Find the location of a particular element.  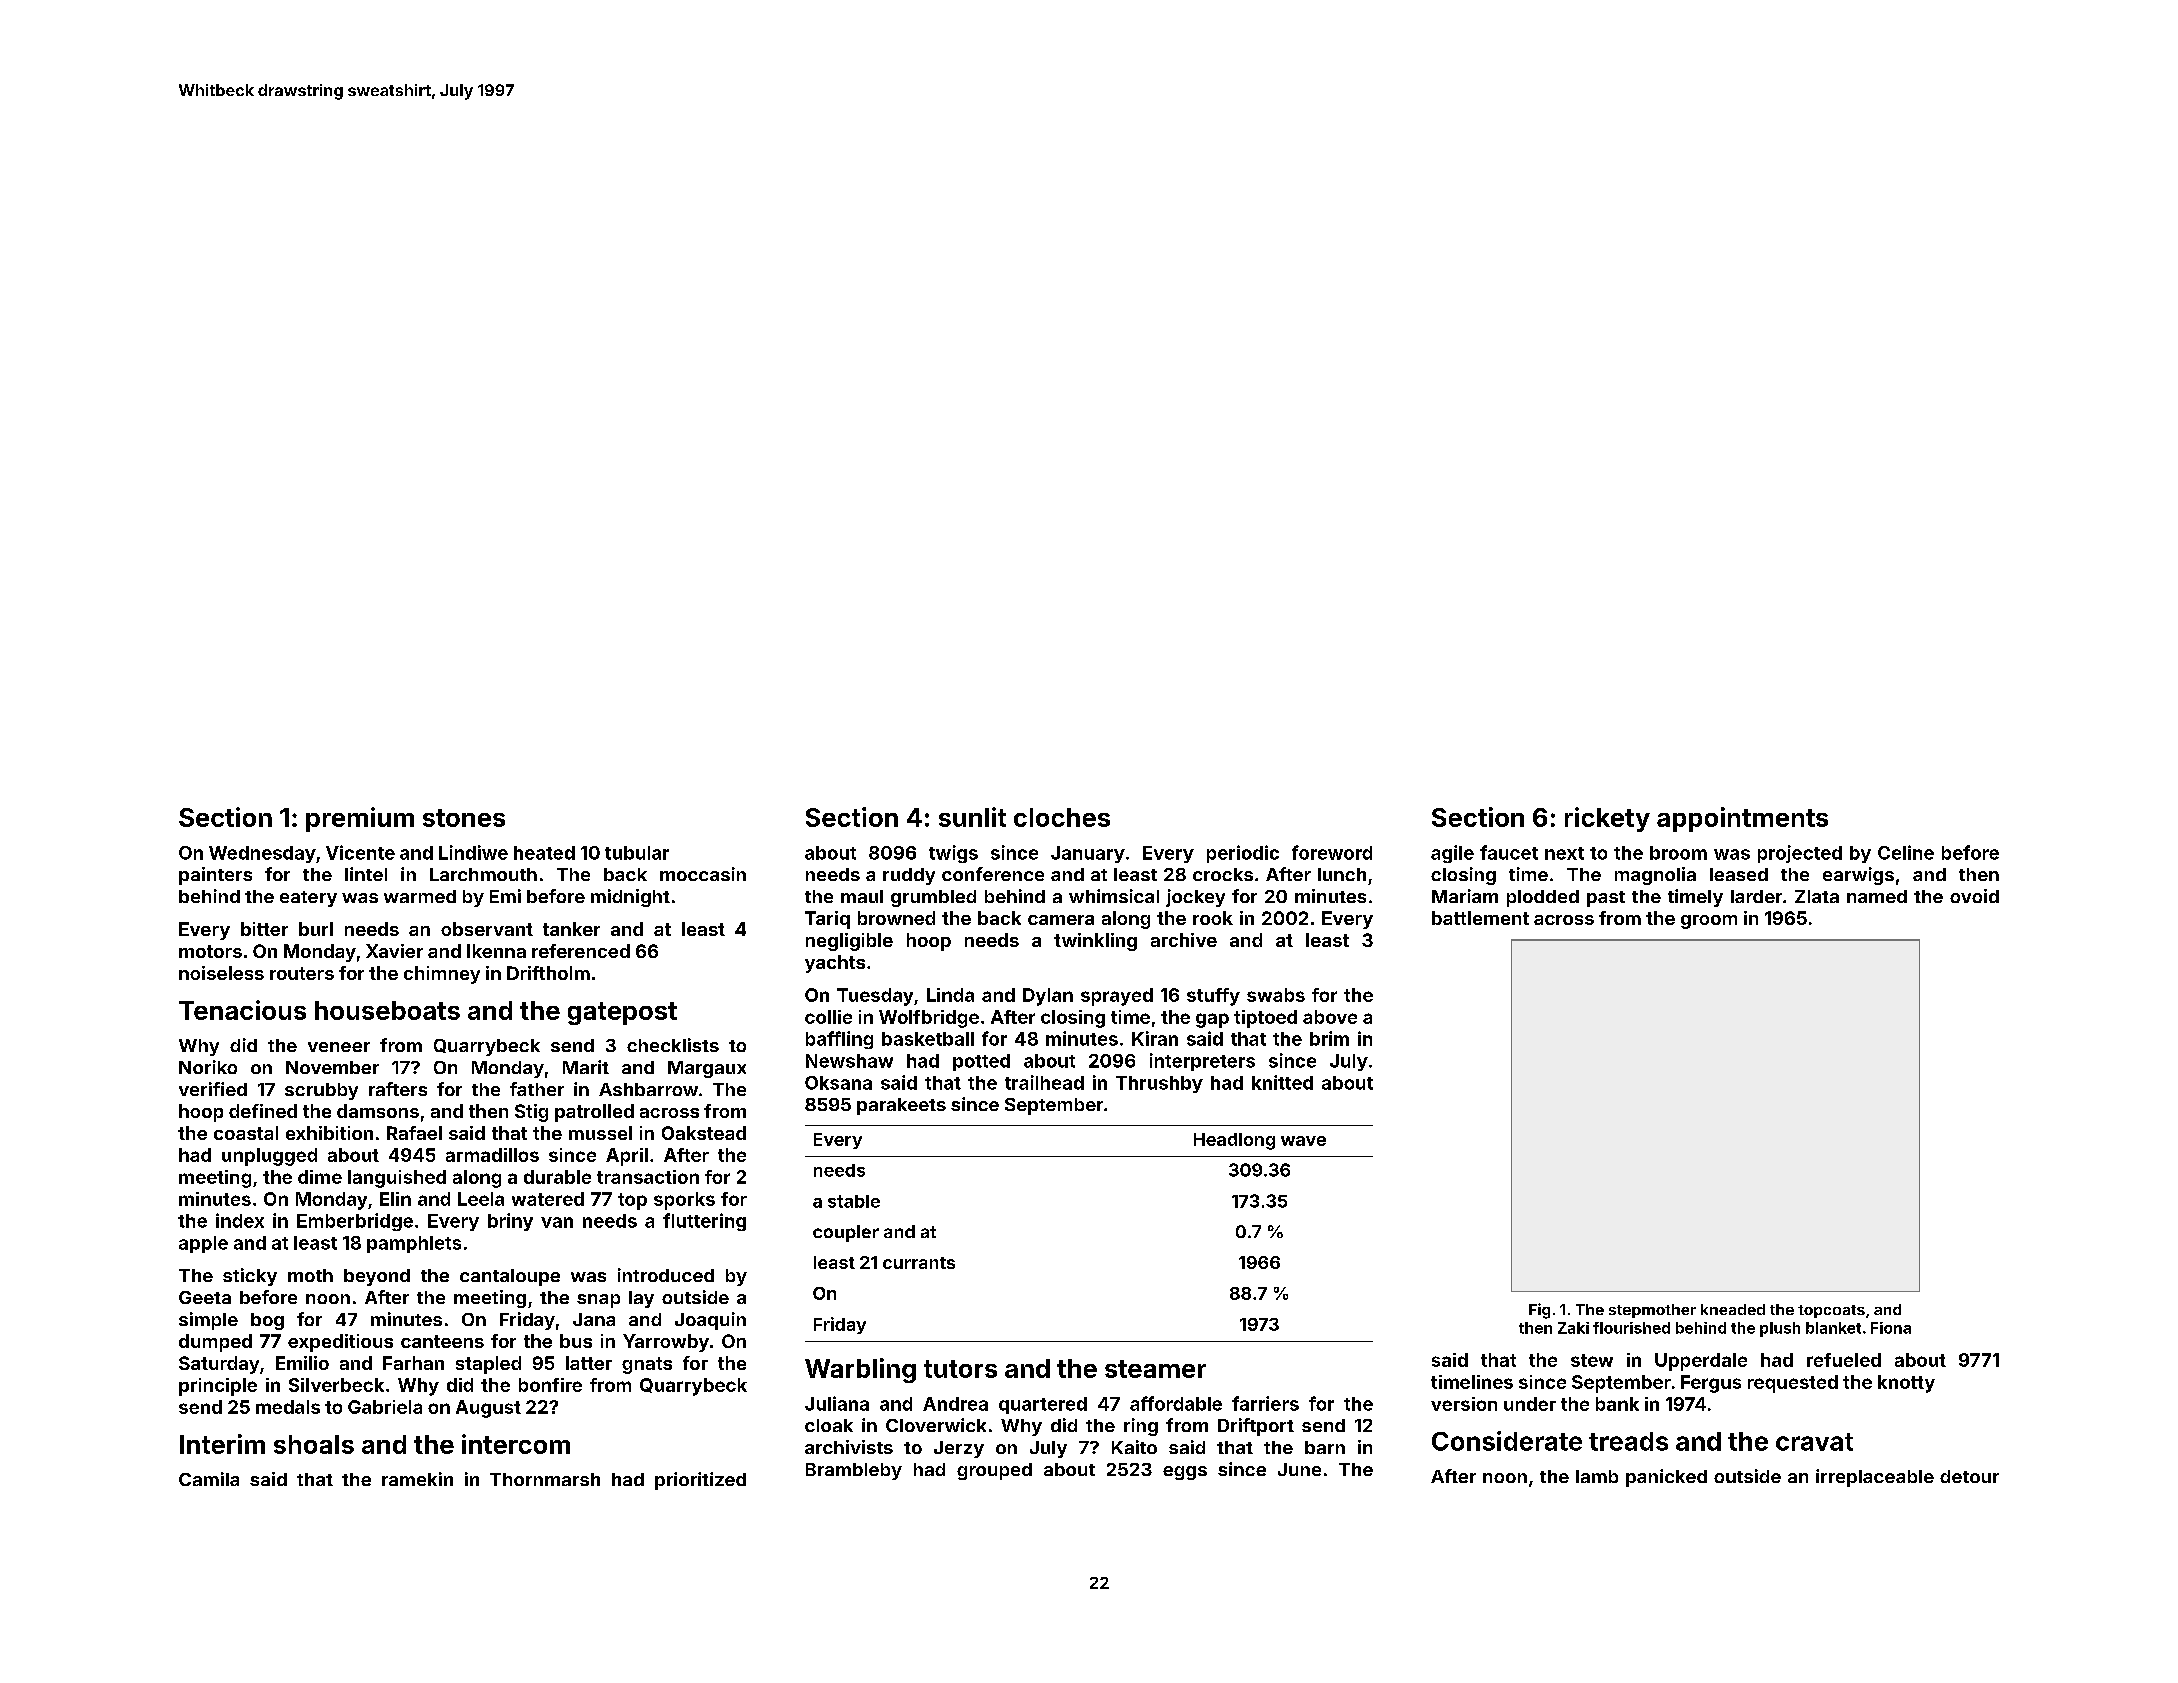

Thornmarsh is located at coordinates (545, 1479).
